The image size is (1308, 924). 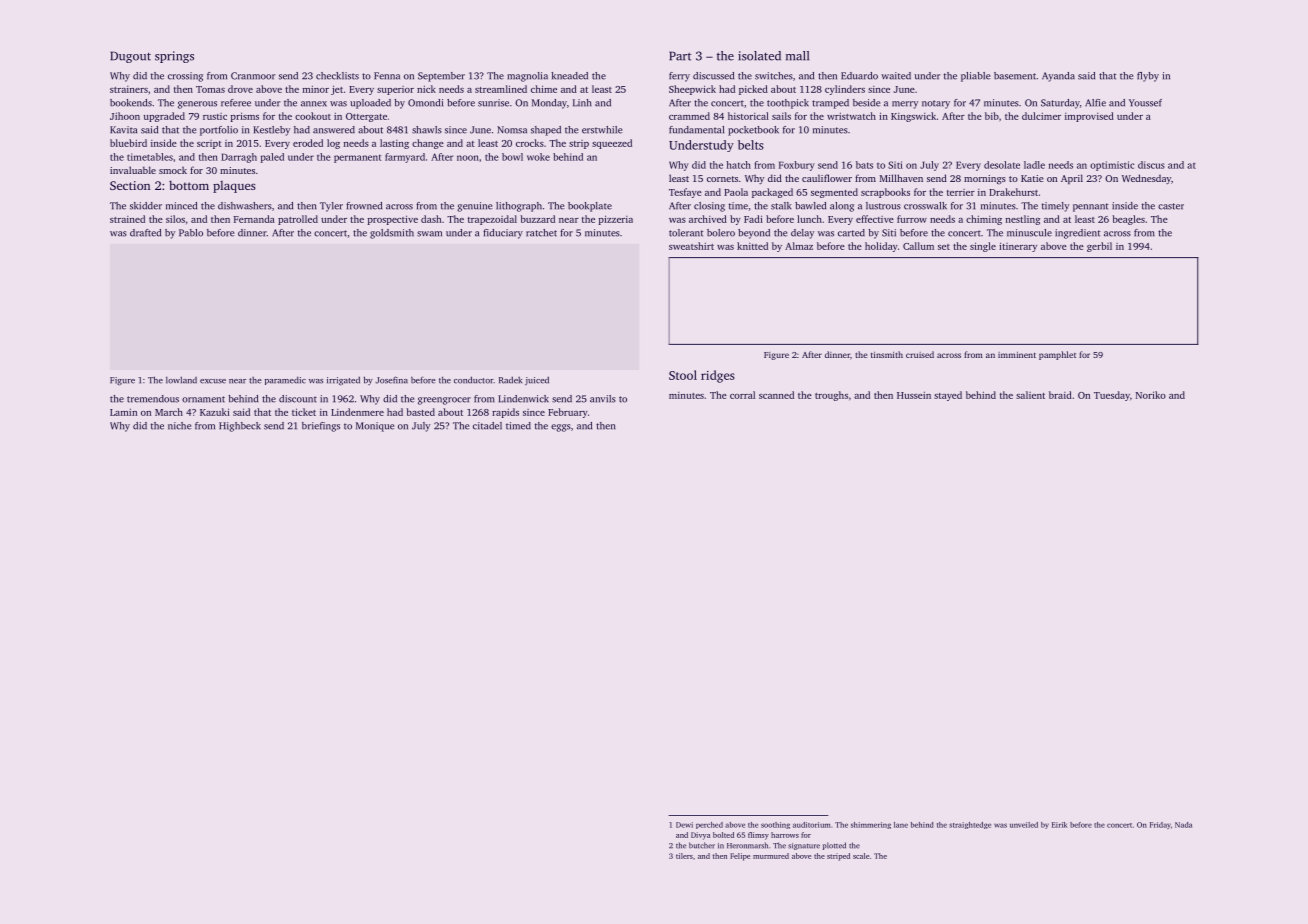 What do you see at coordinates (474, 380) in the screenshot?
I see `conductor` at bounding box center [474, 380].
